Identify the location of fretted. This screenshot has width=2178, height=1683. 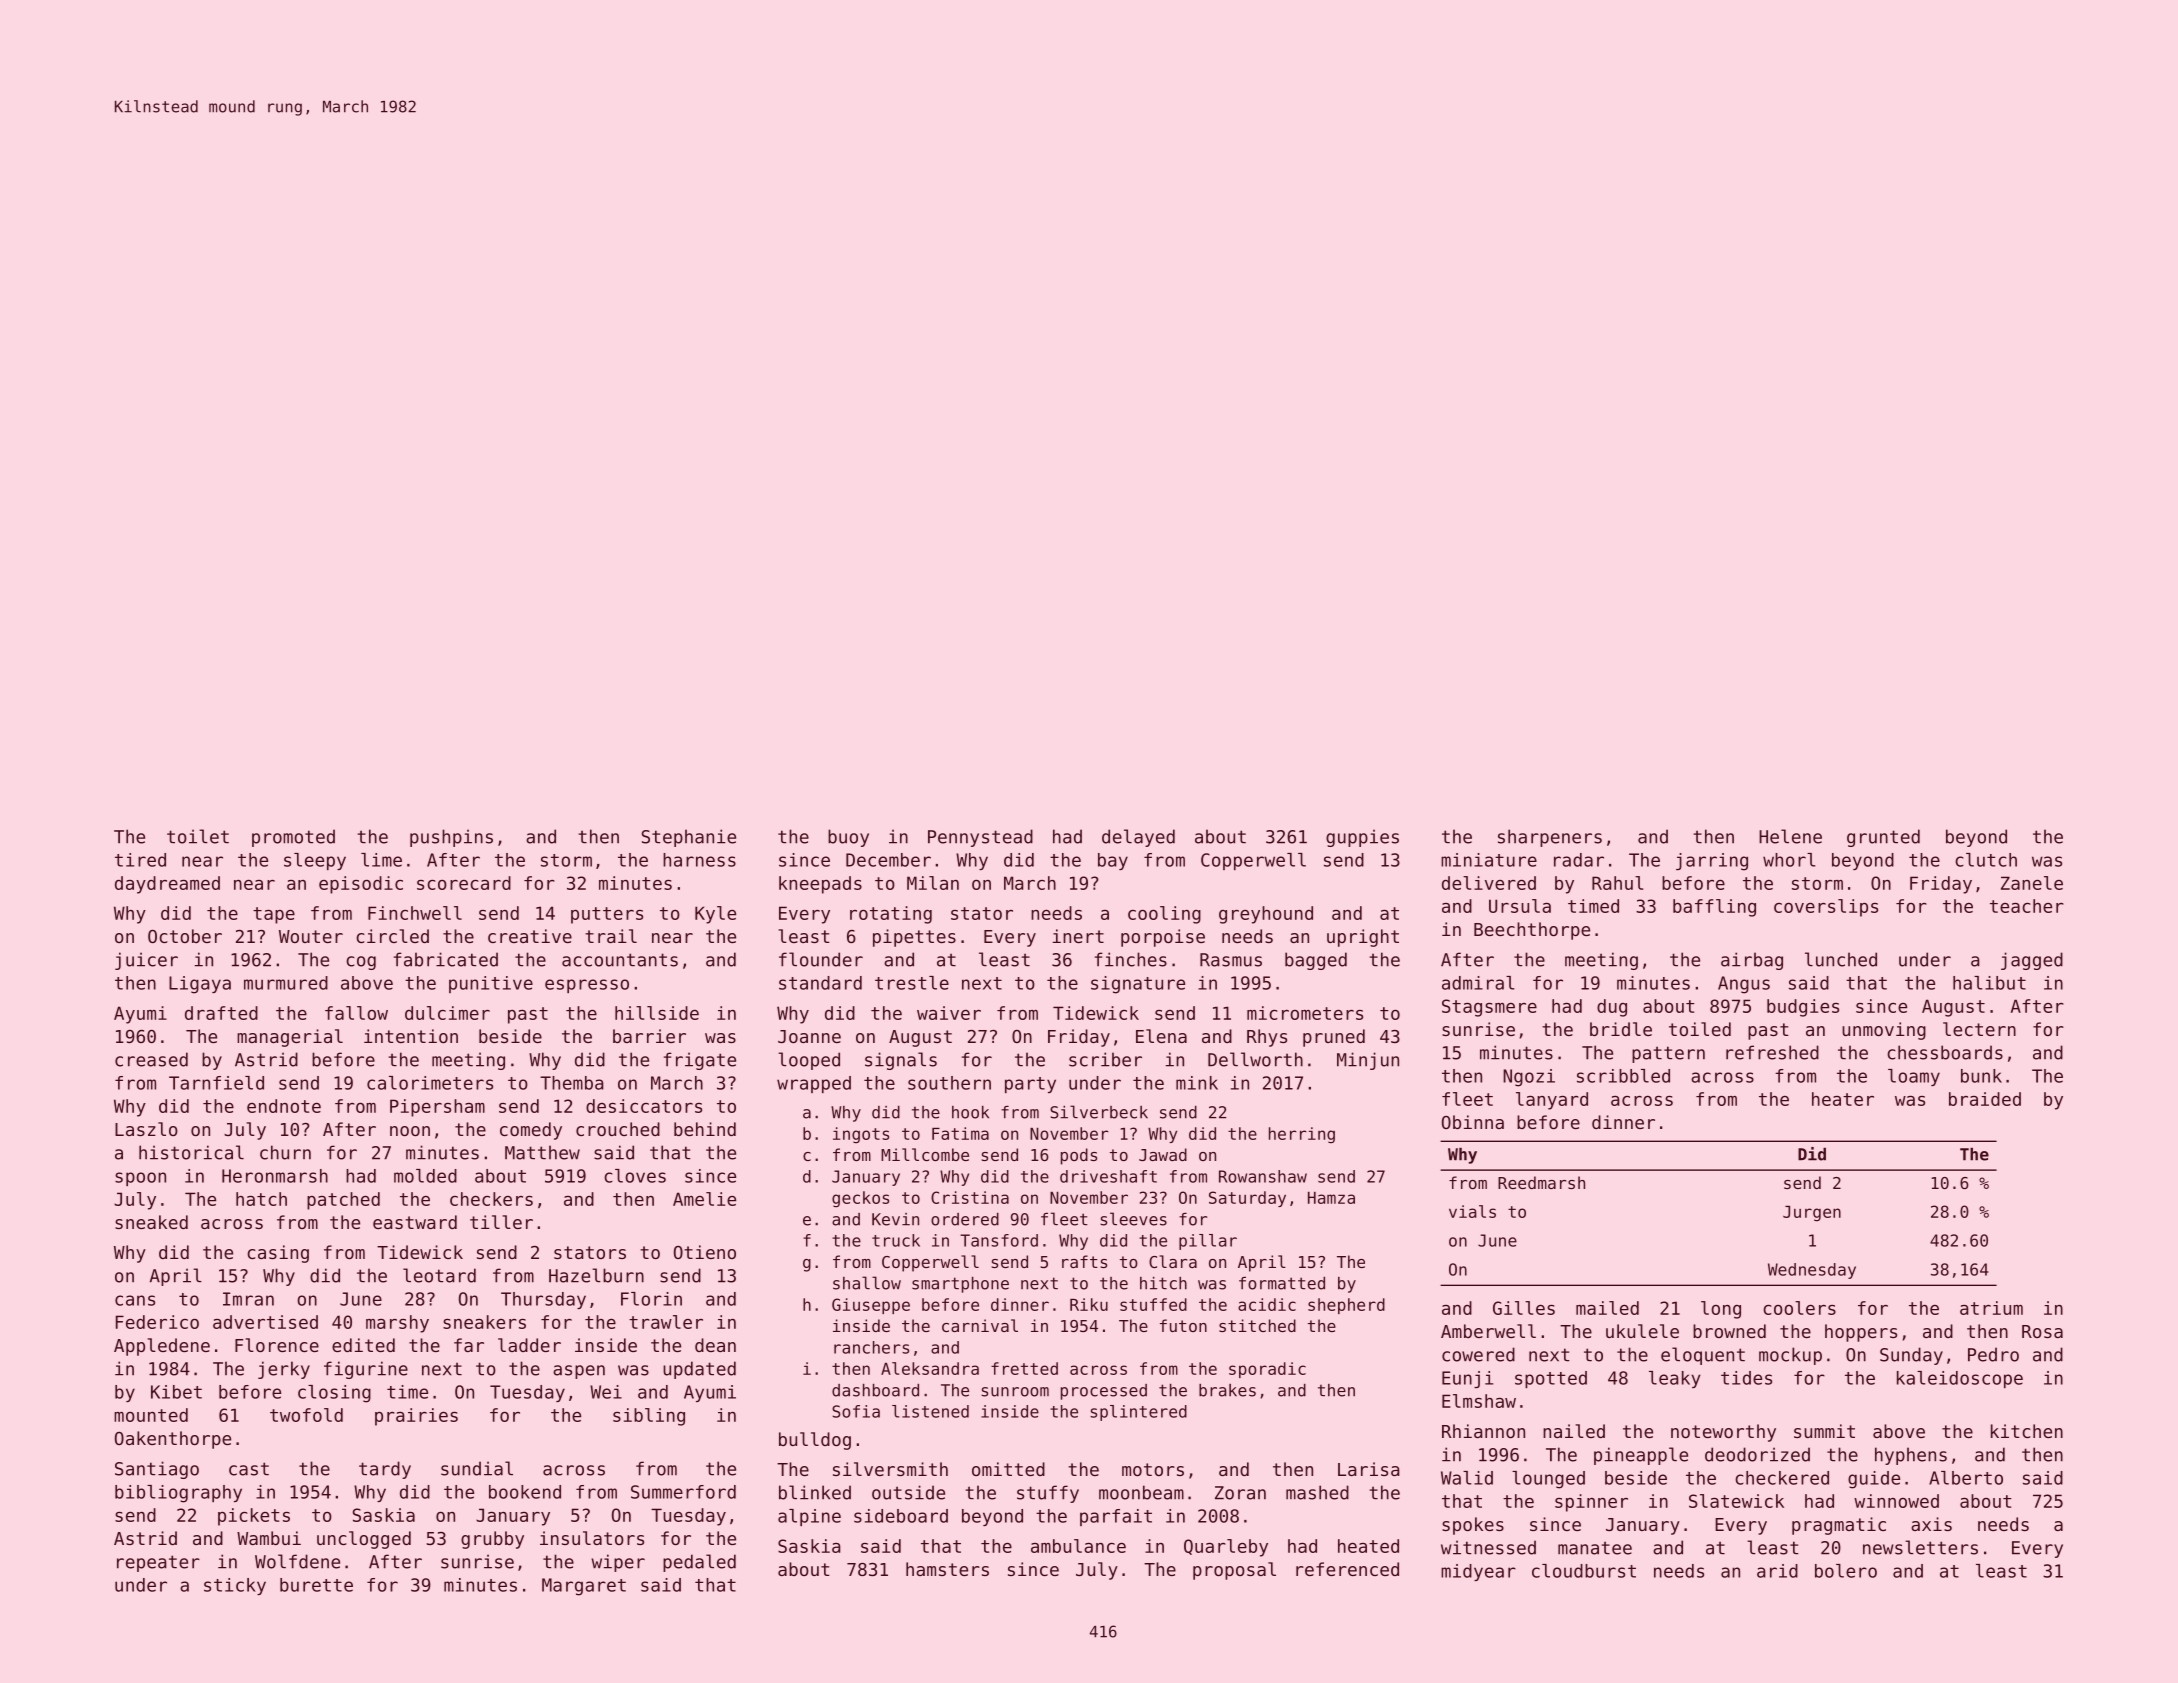
(1024, 1368).
